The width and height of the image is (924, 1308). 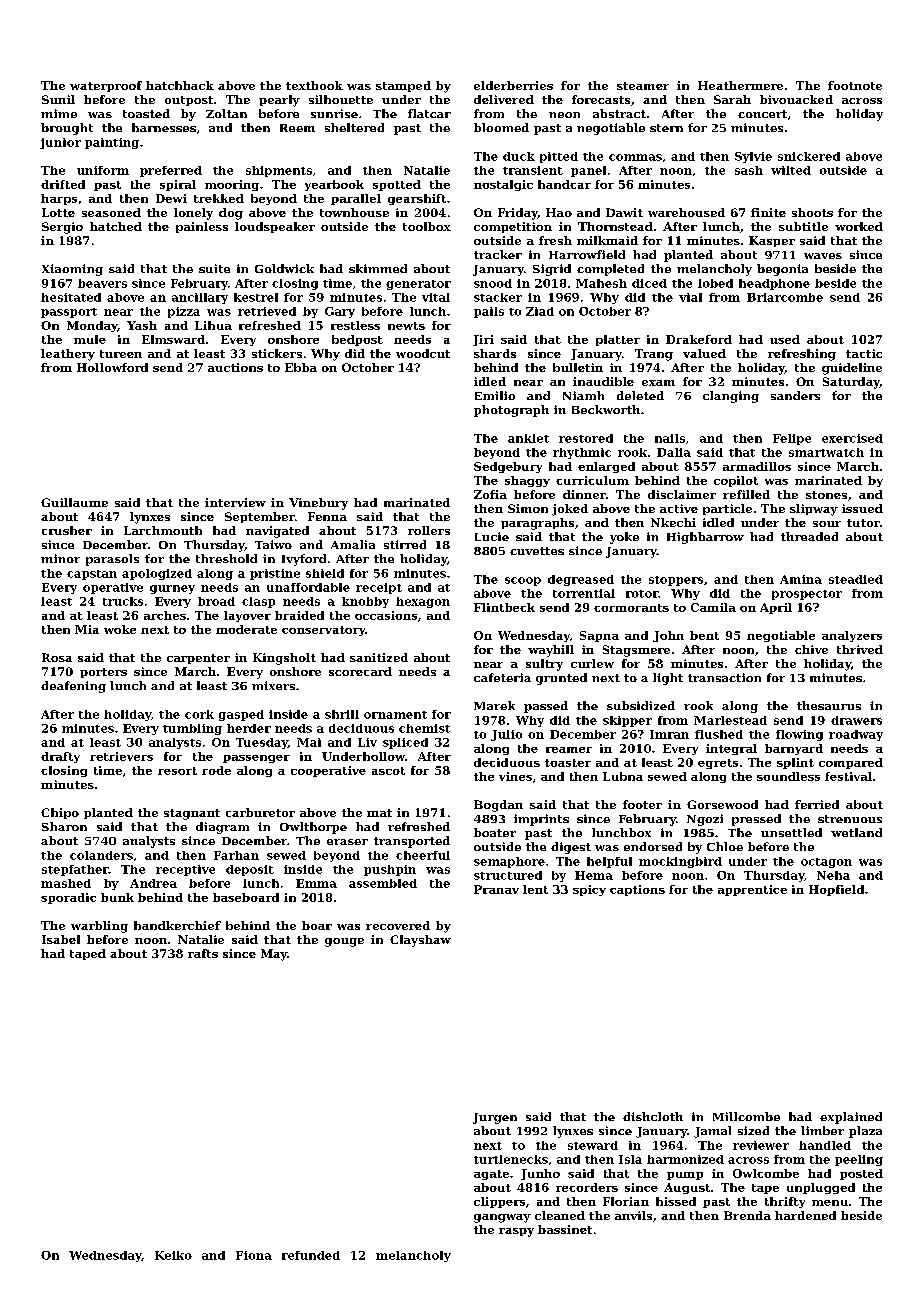 I want to click on Clayshaw, so click(x=420, y=941).
